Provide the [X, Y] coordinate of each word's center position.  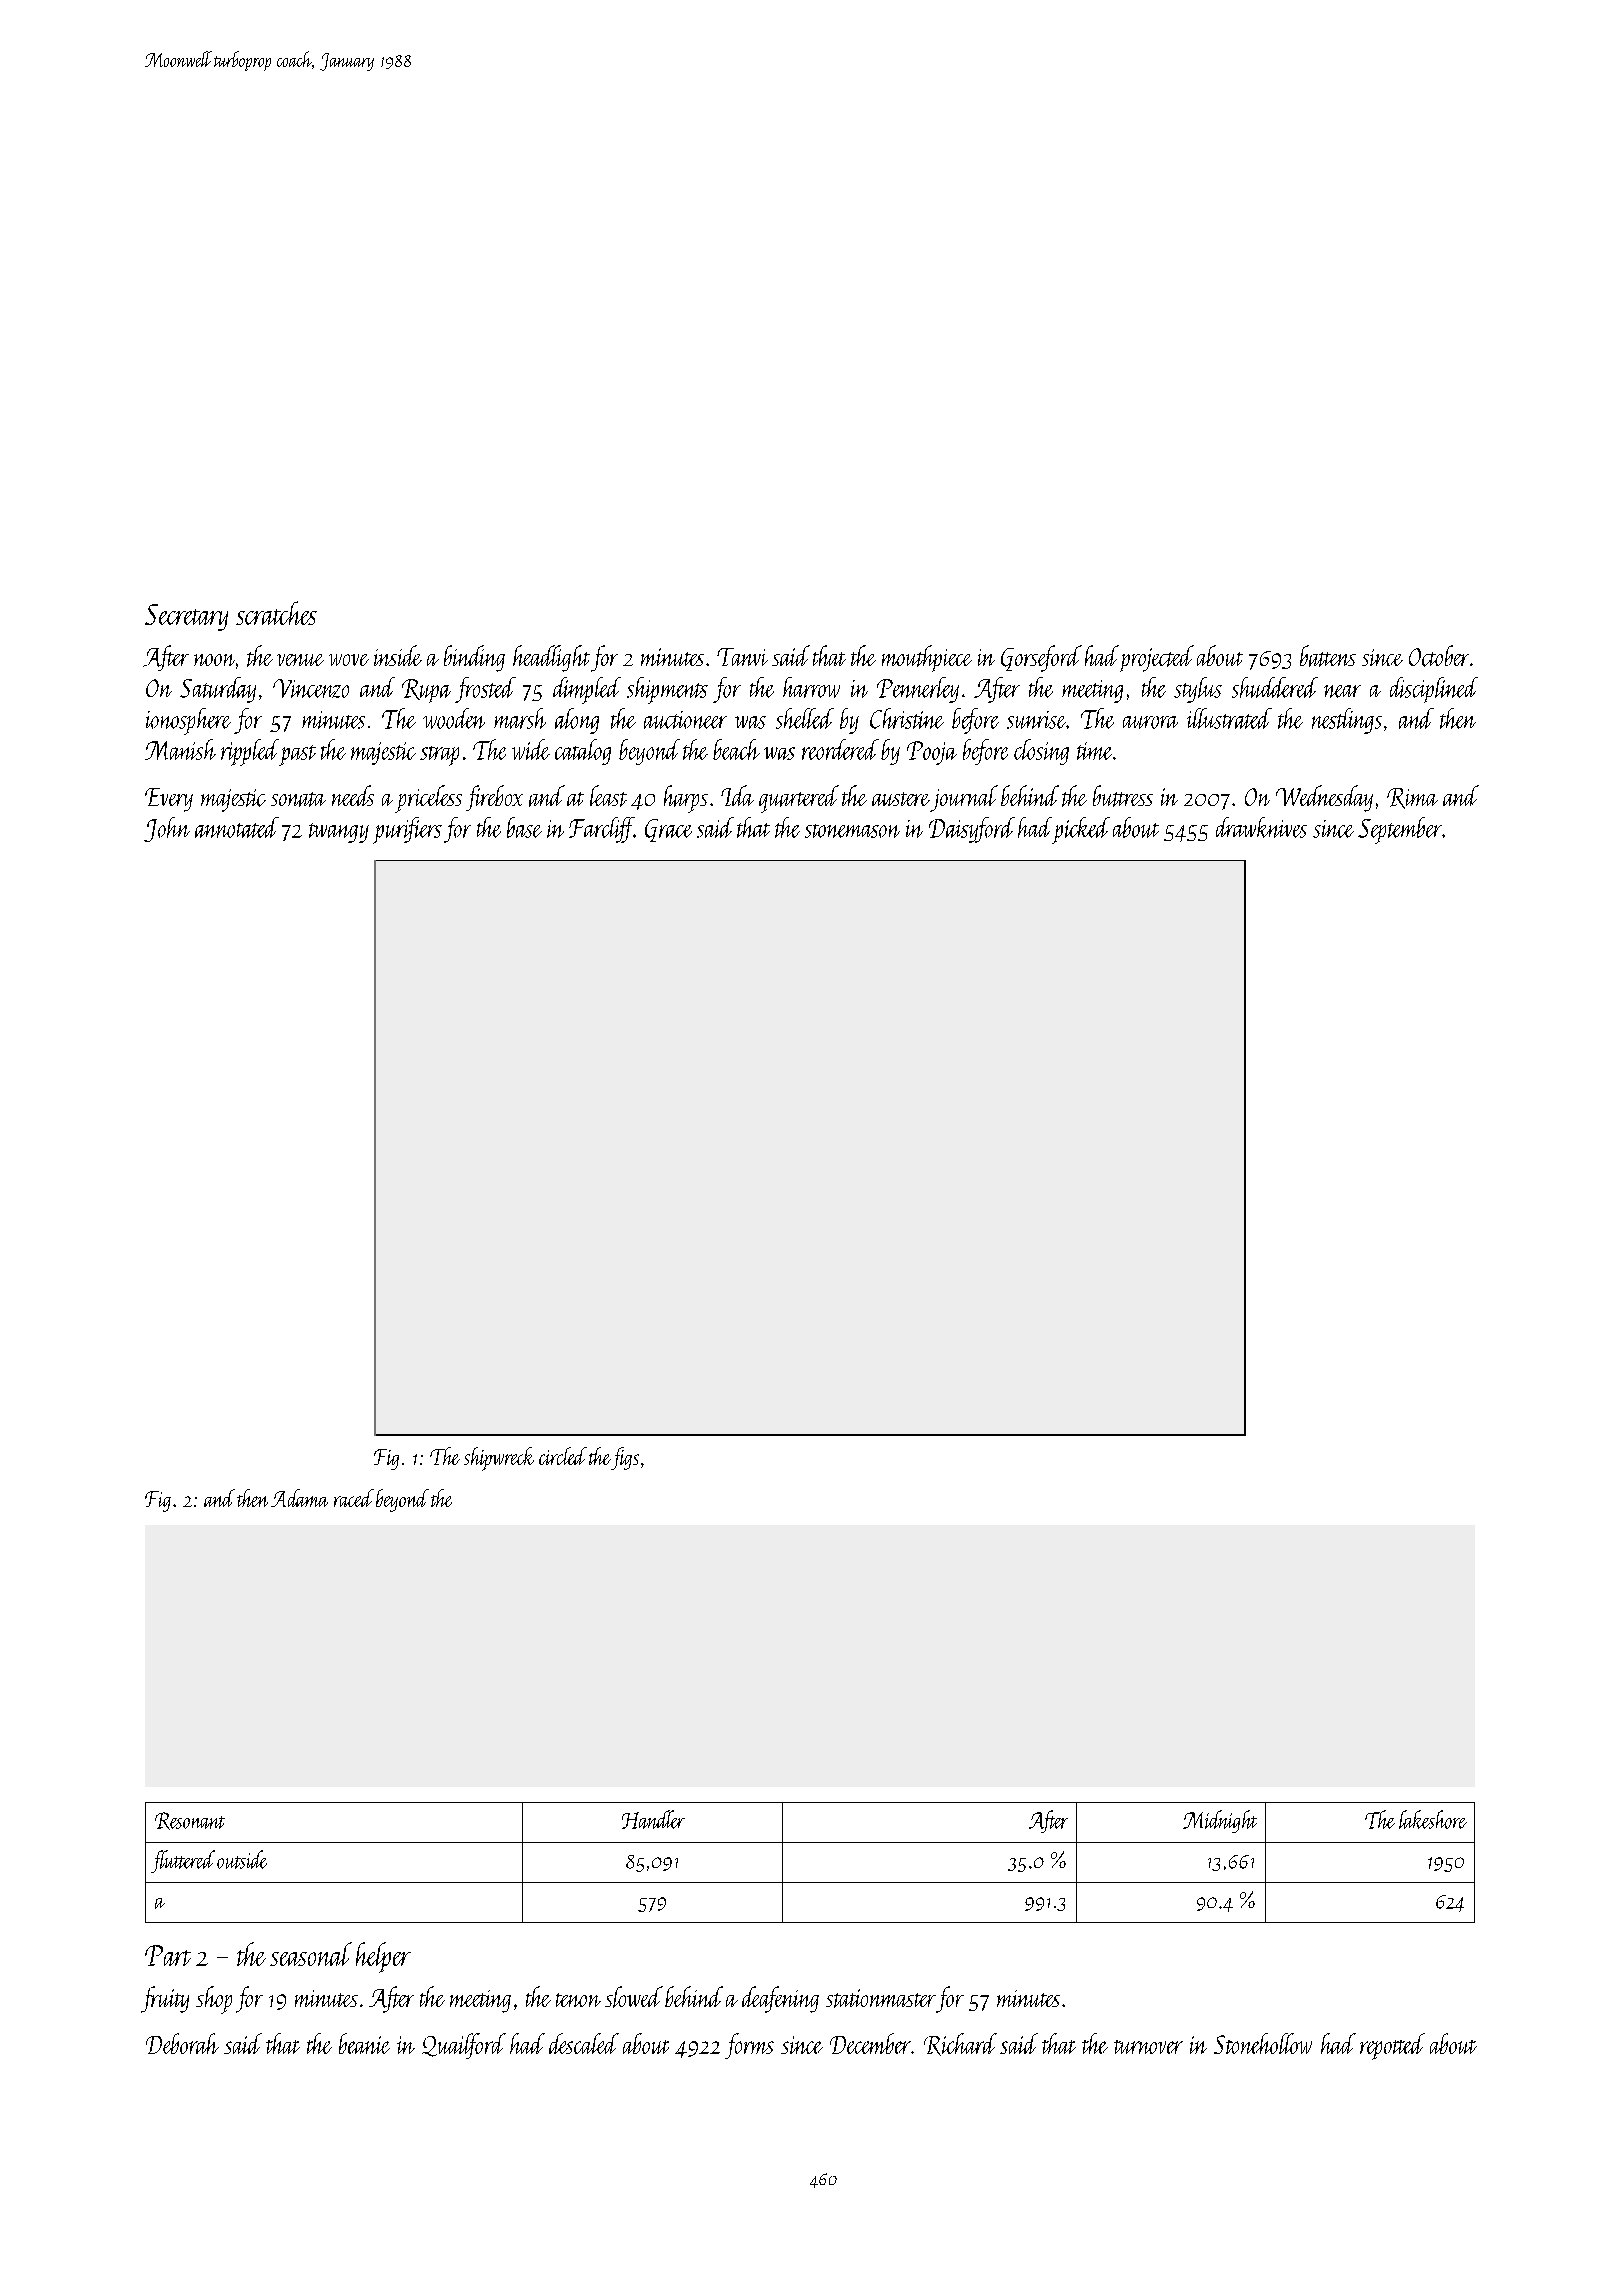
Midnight [1220, 1821]
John [167, 829]
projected [1157, 658]
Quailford [464, 2046]
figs [625, 1458]
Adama [299, 1498]
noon [214, 660]
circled [563, 1456]
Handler [653, 1819]
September [1400, 830]
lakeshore [1433, 1819]
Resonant [190, 1821]
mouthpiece [927, 658]
